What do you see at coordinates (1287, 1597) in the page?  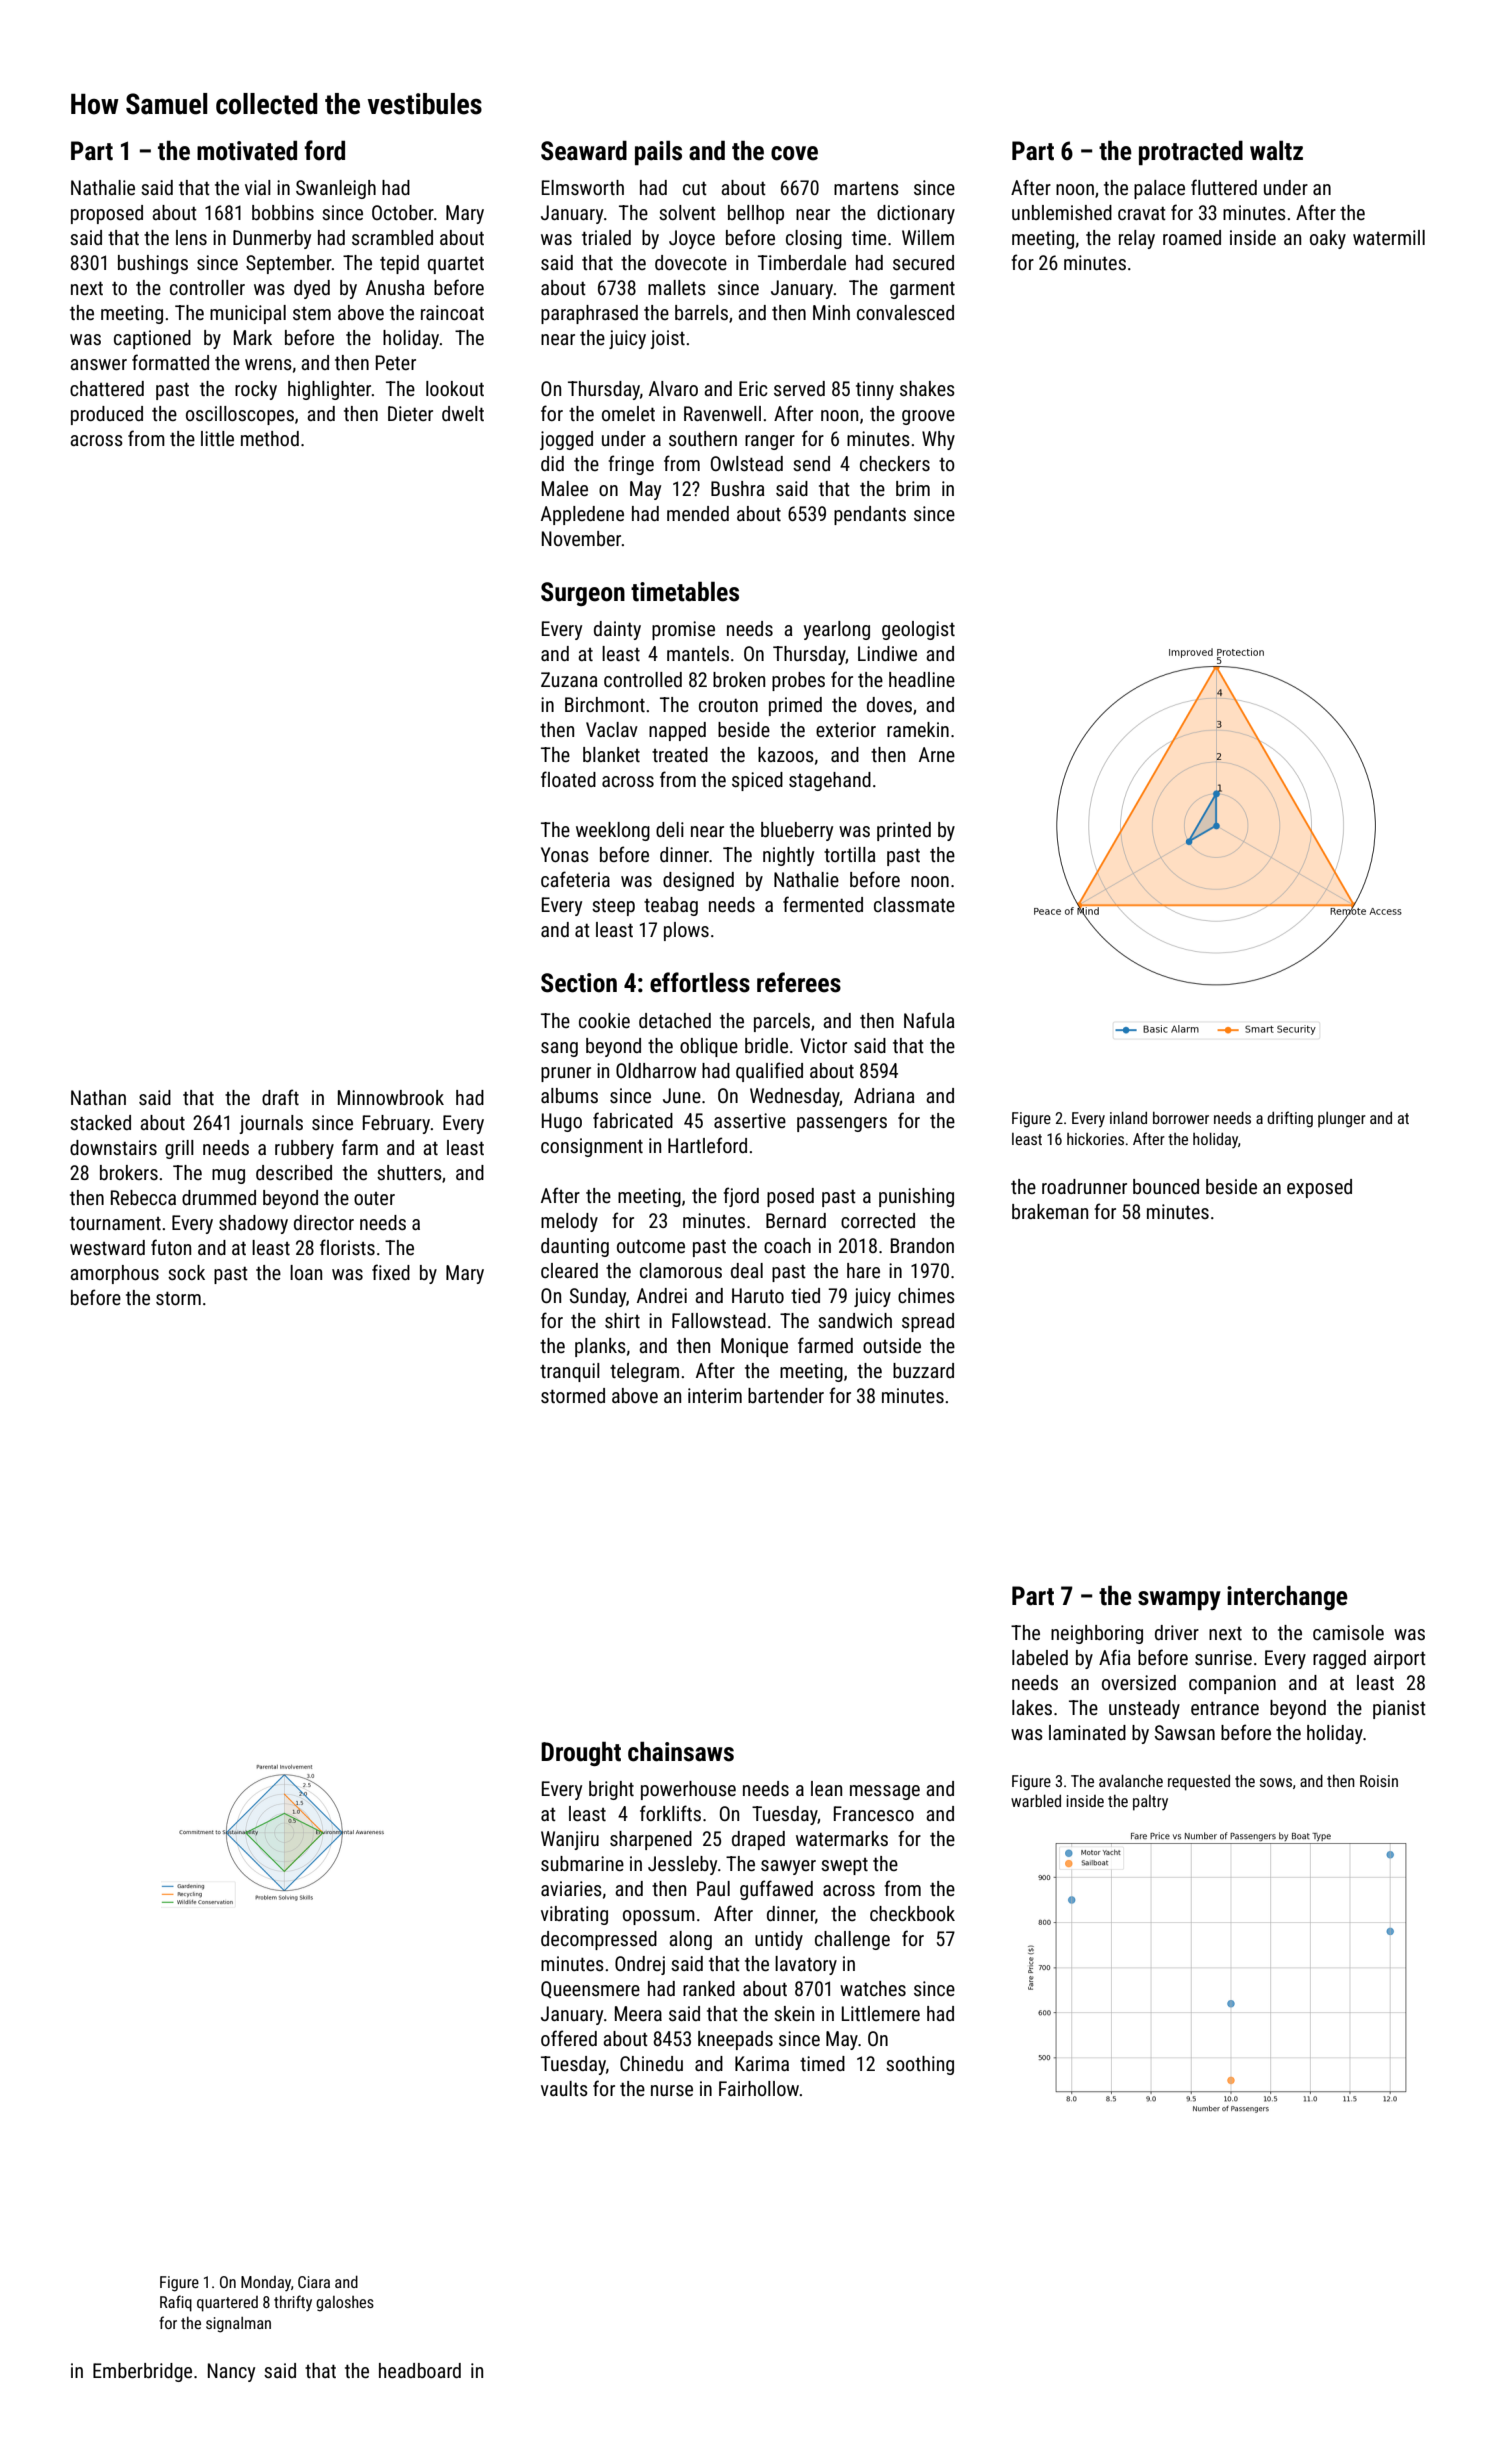 I see `interchange` at bounding box center [1287, 1597].
